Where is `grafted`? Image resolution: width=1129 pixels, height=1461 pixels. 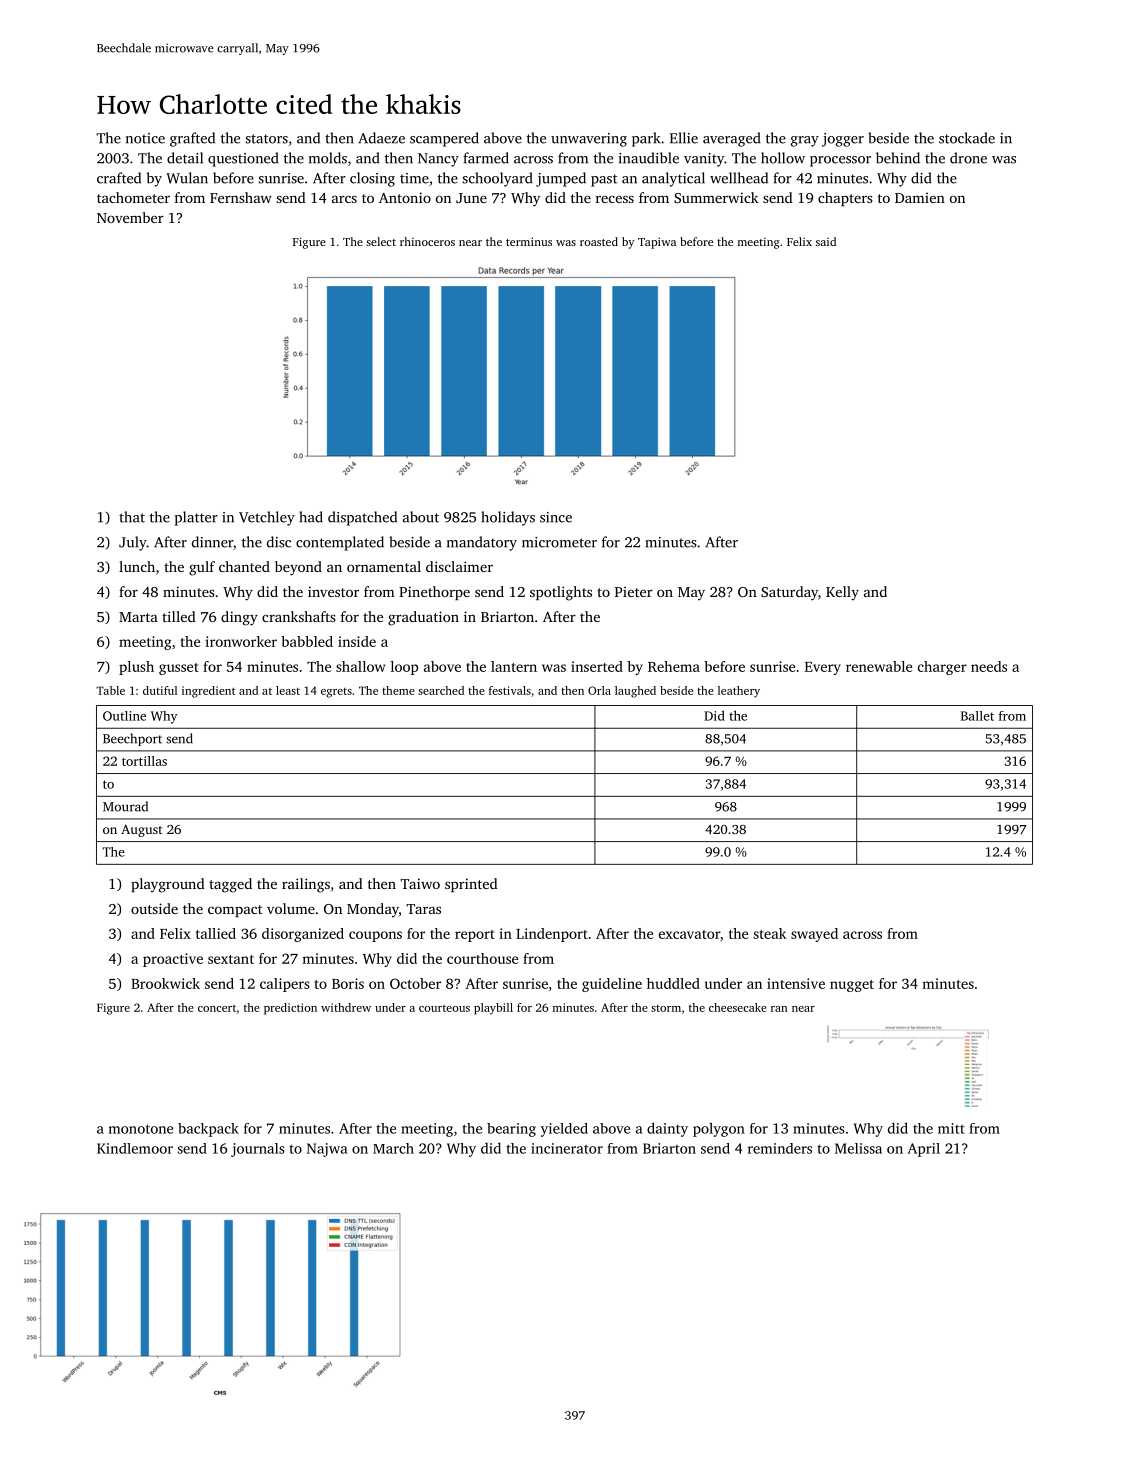
grafted is located at coordinates (192, 139).
